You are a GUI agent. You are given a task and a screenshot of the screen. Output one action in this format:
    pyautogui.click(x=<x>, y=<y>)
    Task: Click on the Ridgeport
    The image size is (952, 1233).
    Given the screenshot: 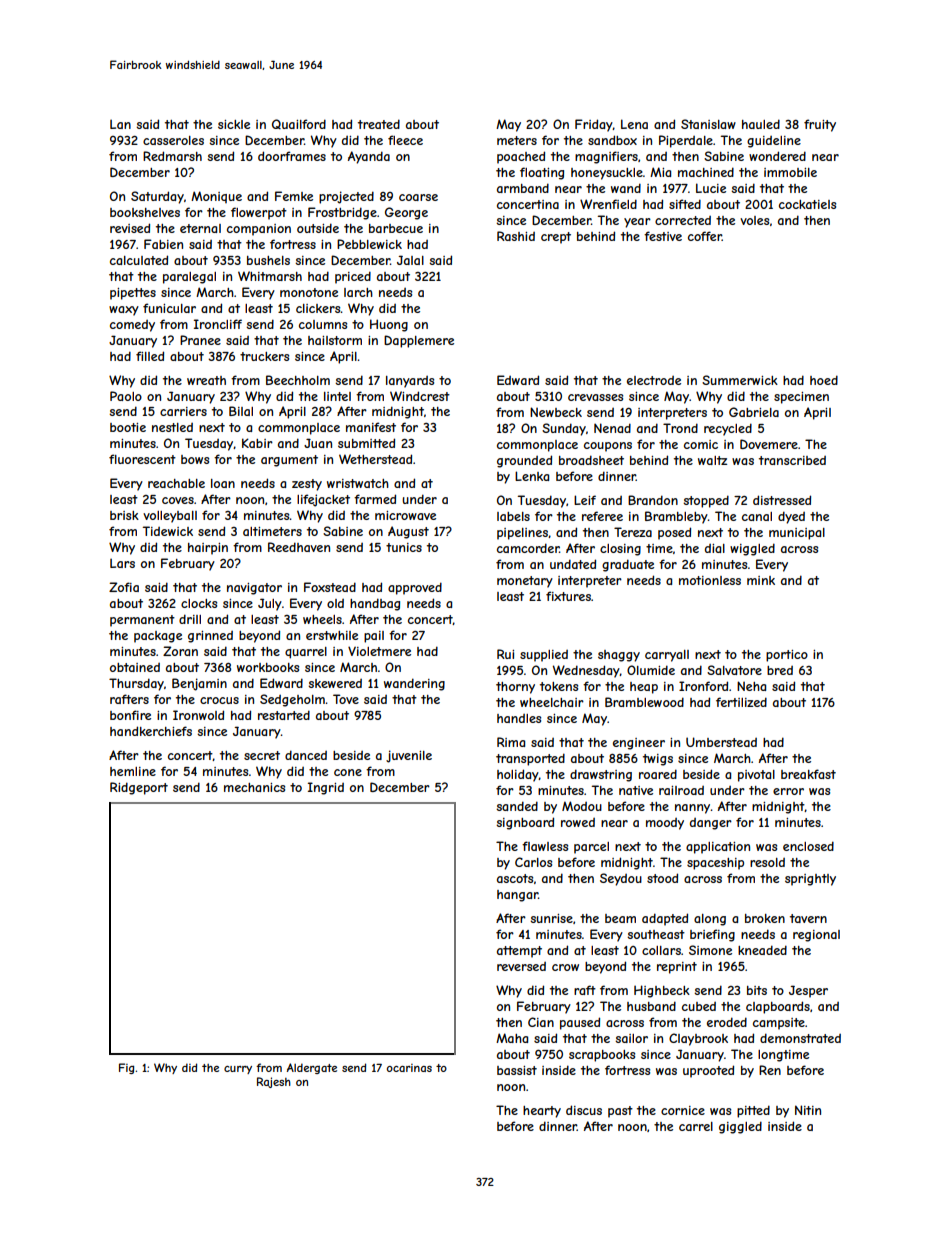 What is the action you would take?
    pyautogui.click(x=139, y=788)
